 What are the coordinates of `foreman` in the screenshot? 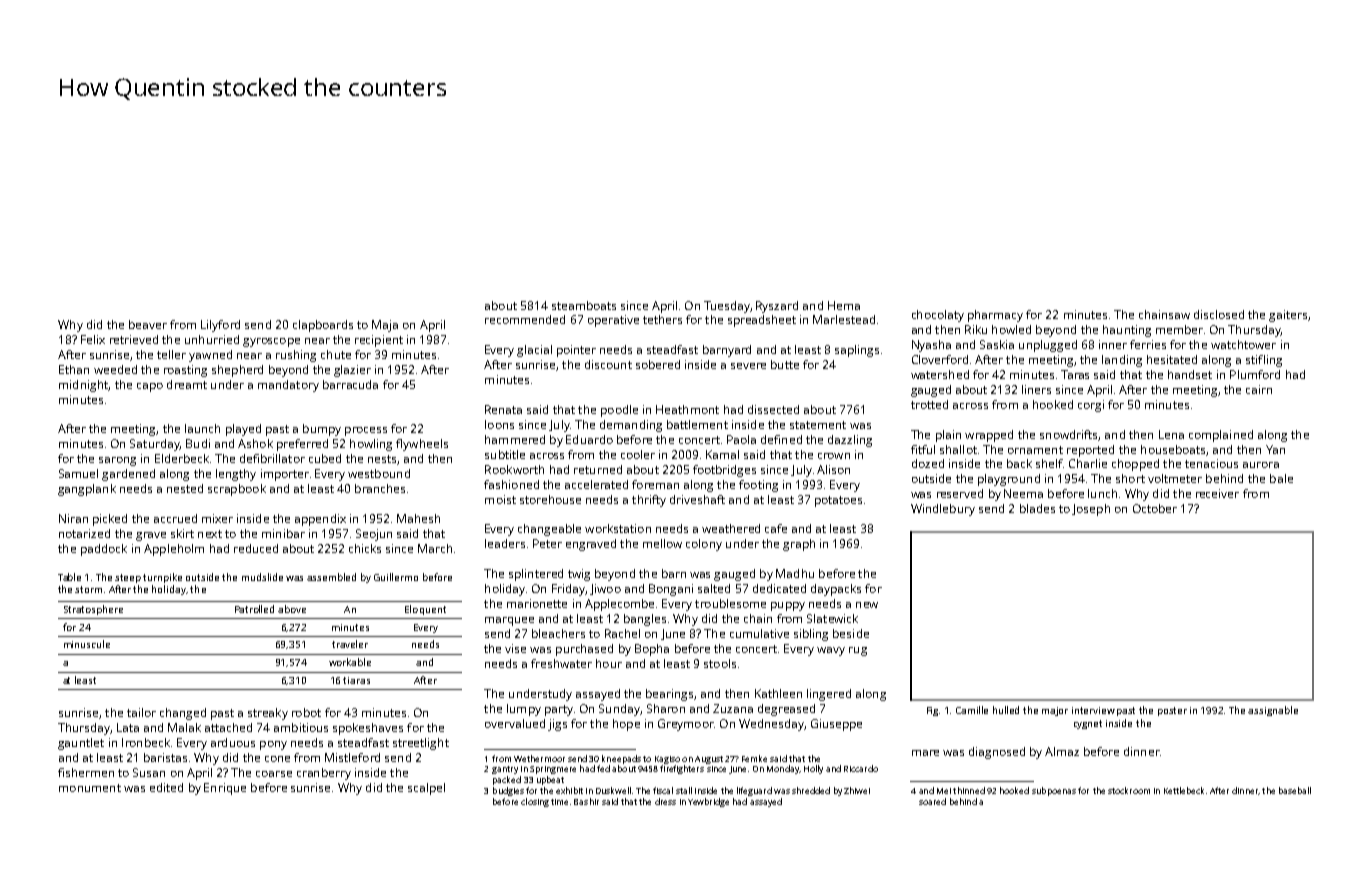 It's located at (655, 484).
